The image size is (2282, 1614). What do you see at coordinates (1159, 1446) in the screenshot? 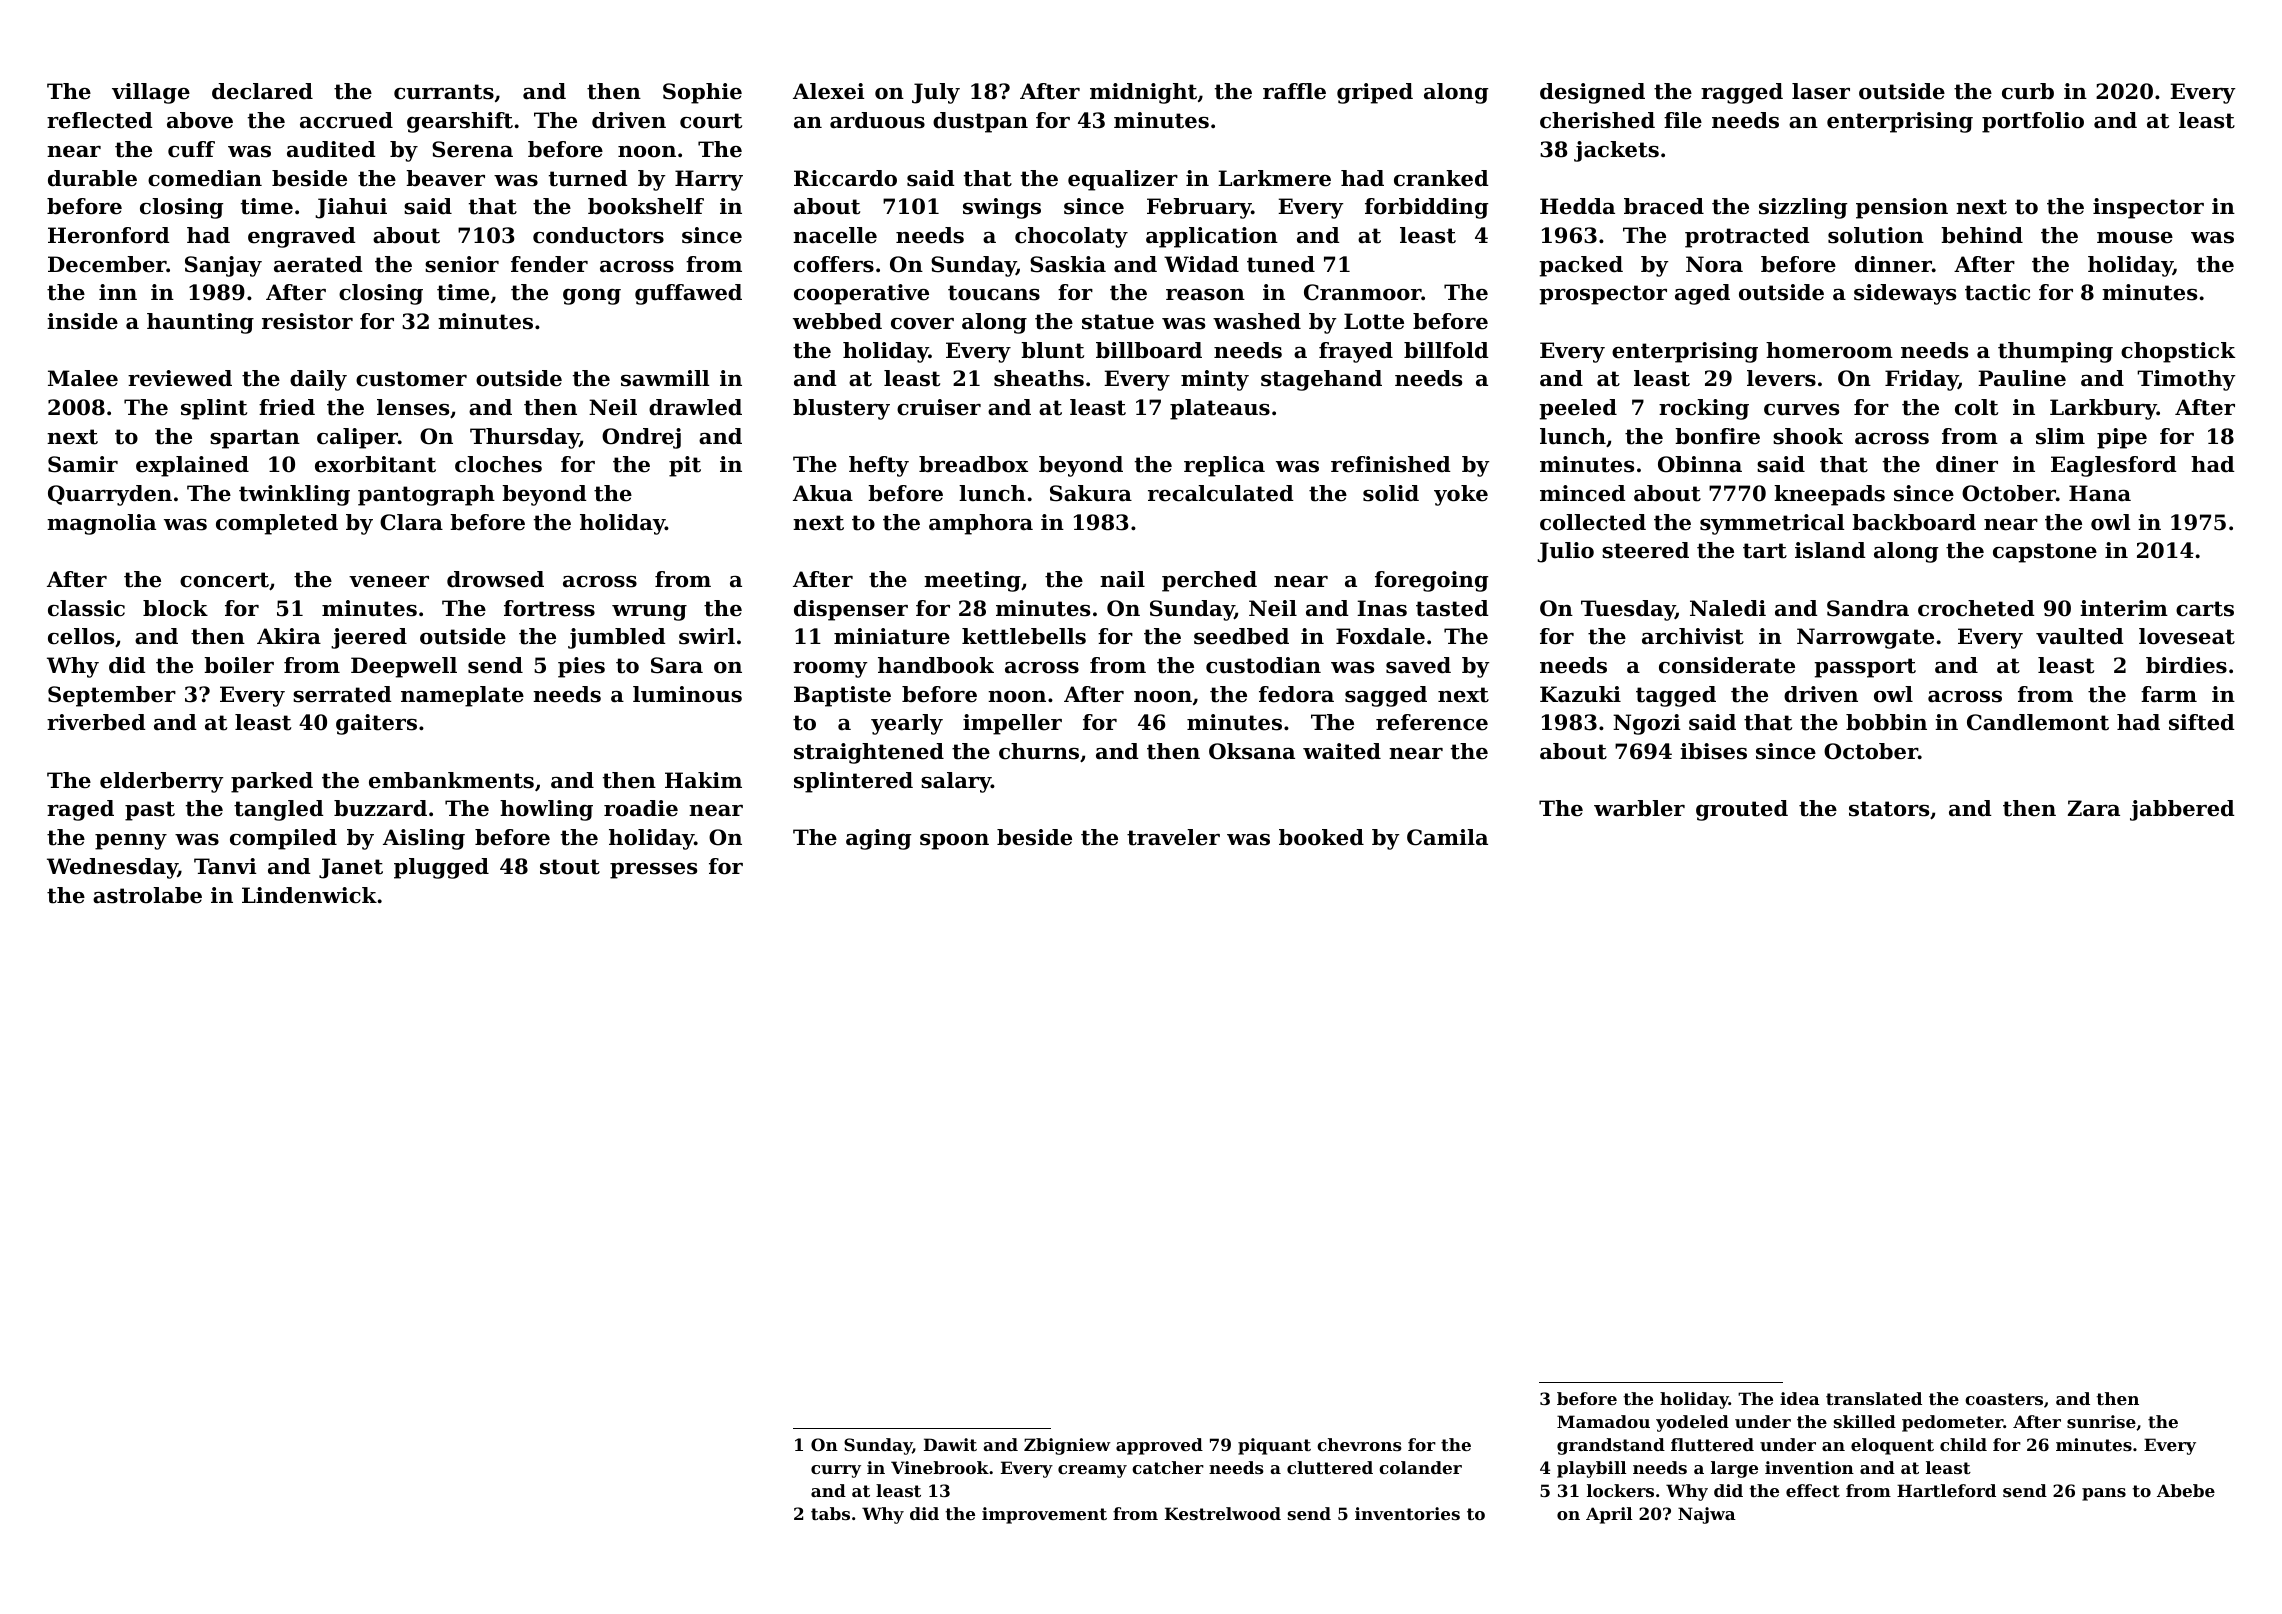
I see `approved` at bounding box center [1159, 1446].
